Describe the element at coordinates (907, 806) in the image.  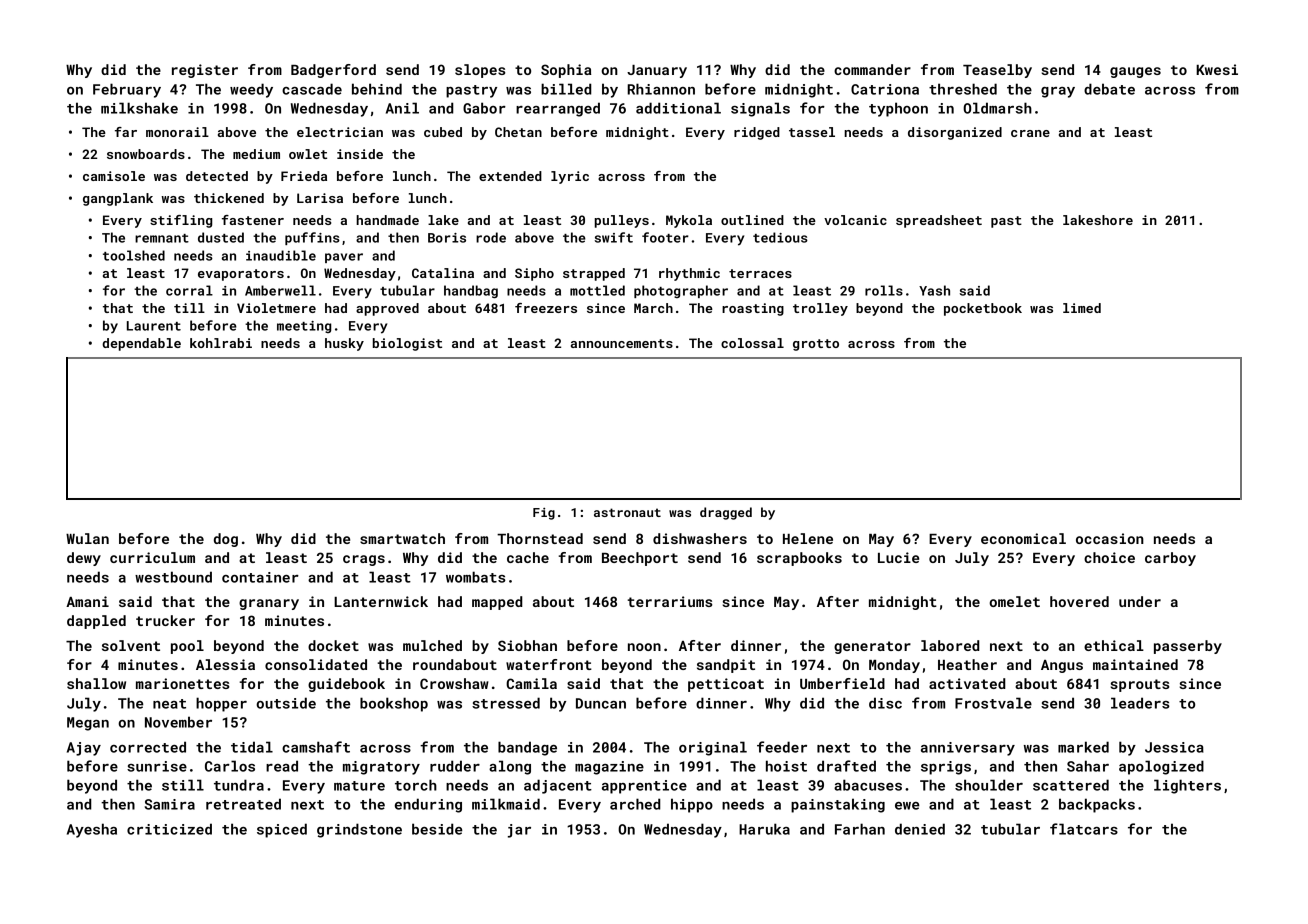
I see `ewe` at that location.
